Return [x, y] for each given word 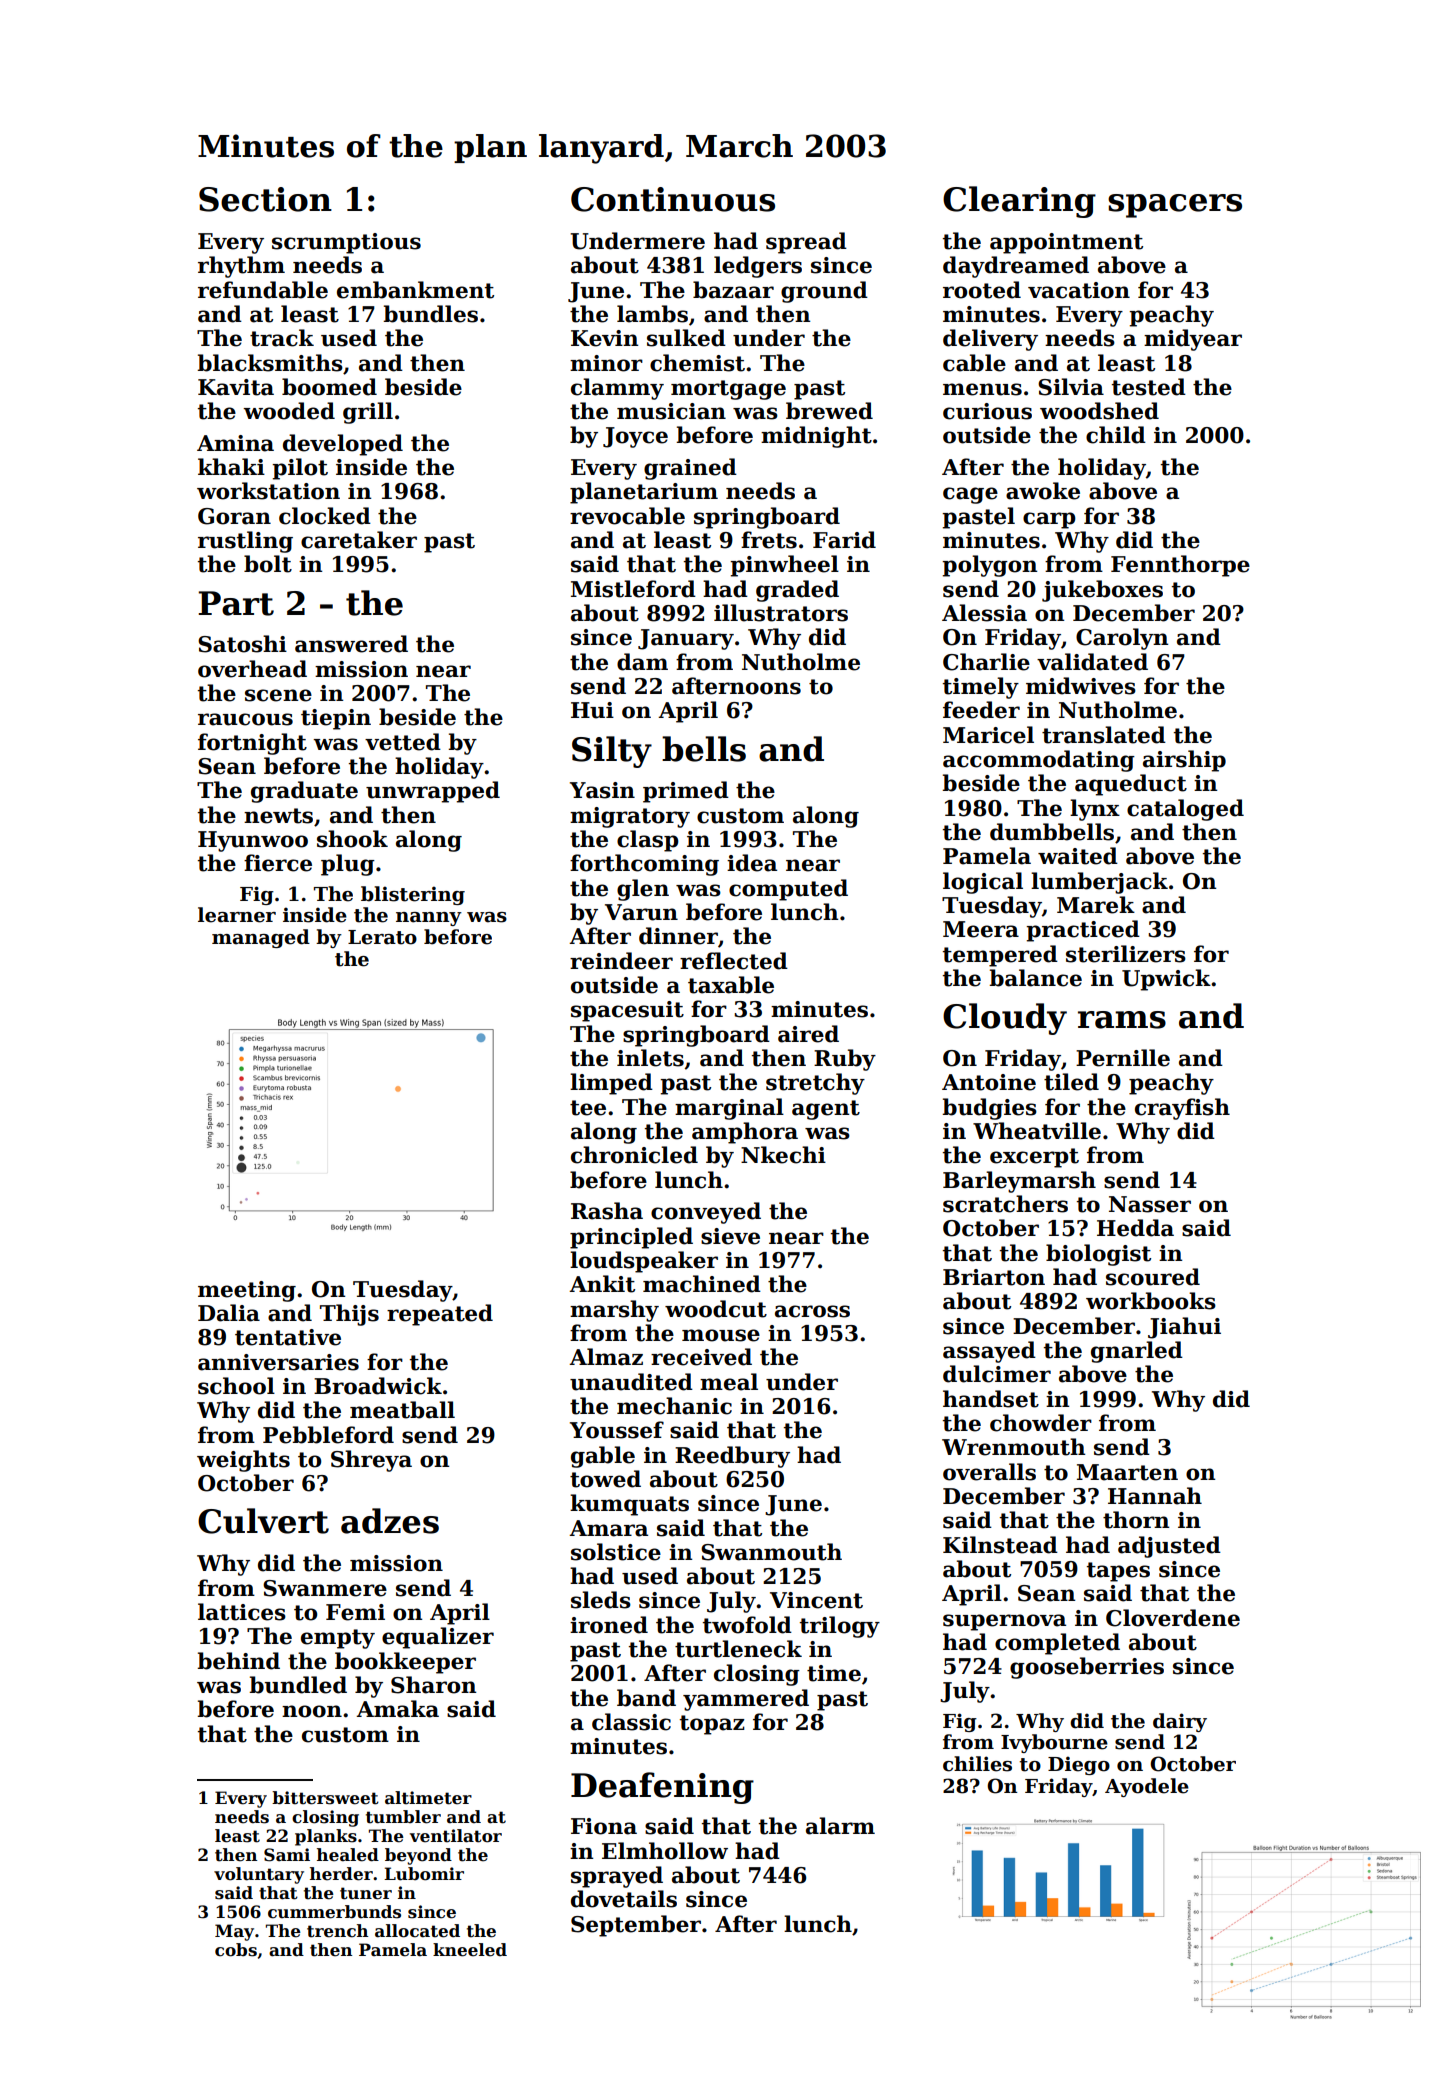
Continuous [673, 199]
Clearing [1019, 202]
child [1116, 435]
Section [265, 199]
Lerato [382, 937]
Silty [612, 752]
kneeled [470, 1950]
